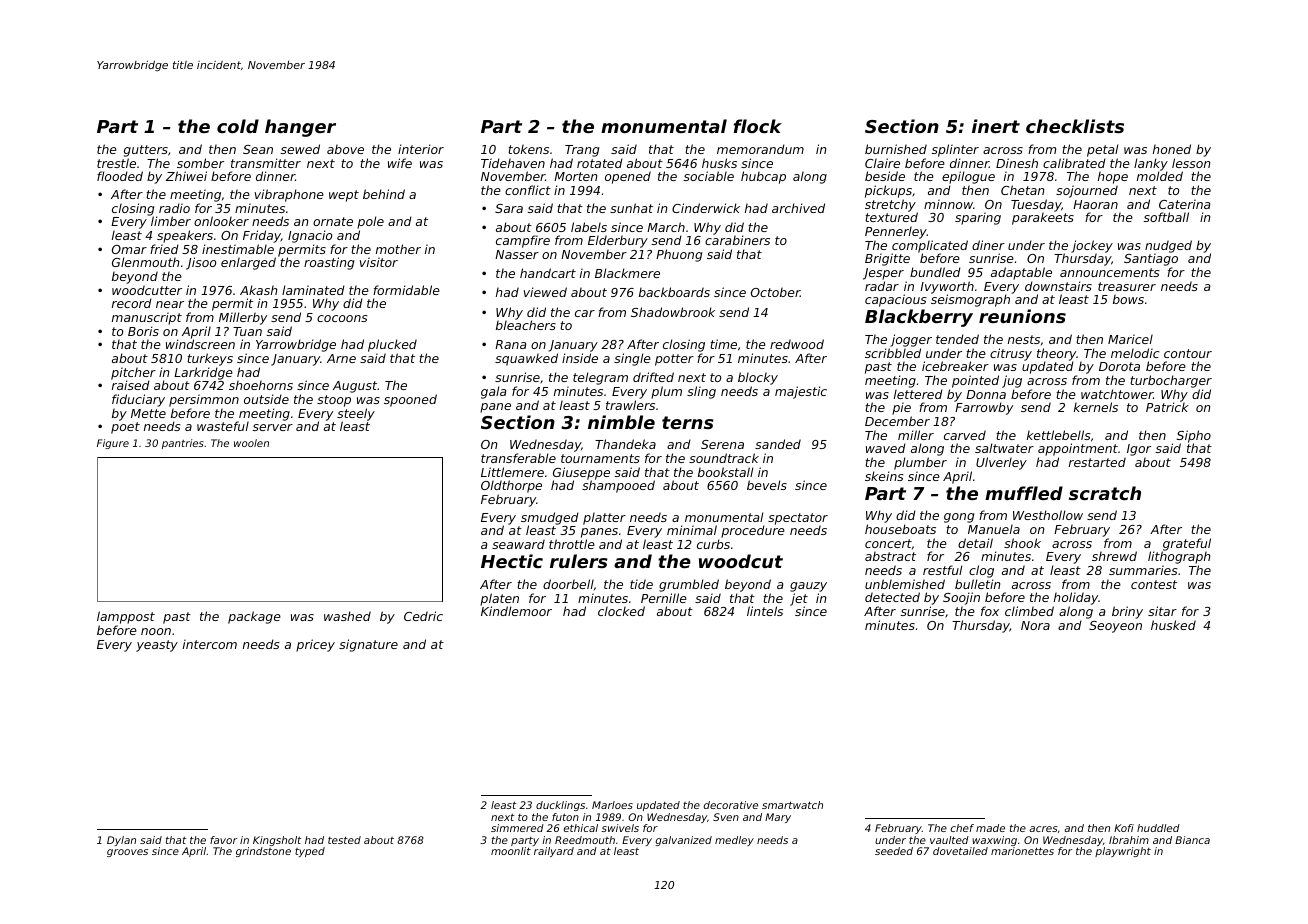 The height and width of the image is (924, 1308). I want to click on tokens, so click(528, 149).
